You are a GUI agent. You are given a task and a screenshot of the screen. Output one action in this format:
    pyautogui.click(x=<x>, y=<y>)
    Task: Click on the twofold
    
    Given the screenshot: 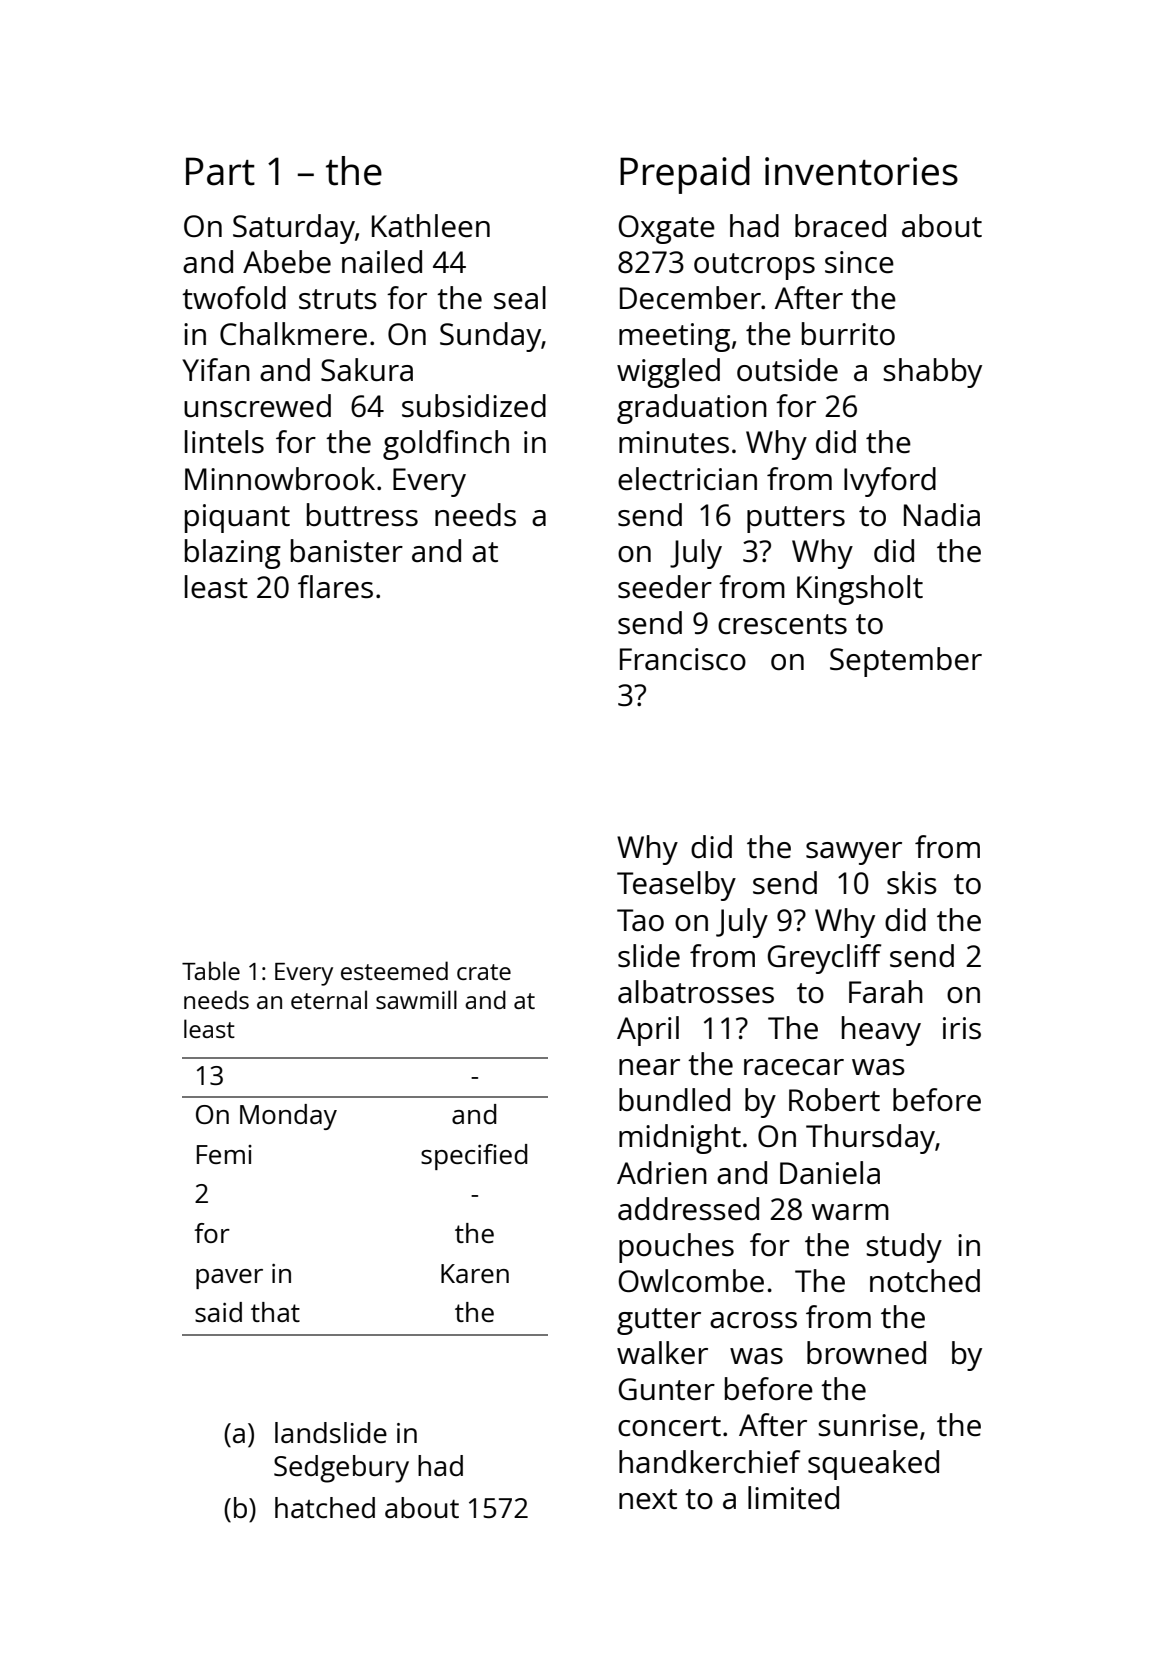 What is the action you would take?
    pyautogui.click(x=234, y=297)
